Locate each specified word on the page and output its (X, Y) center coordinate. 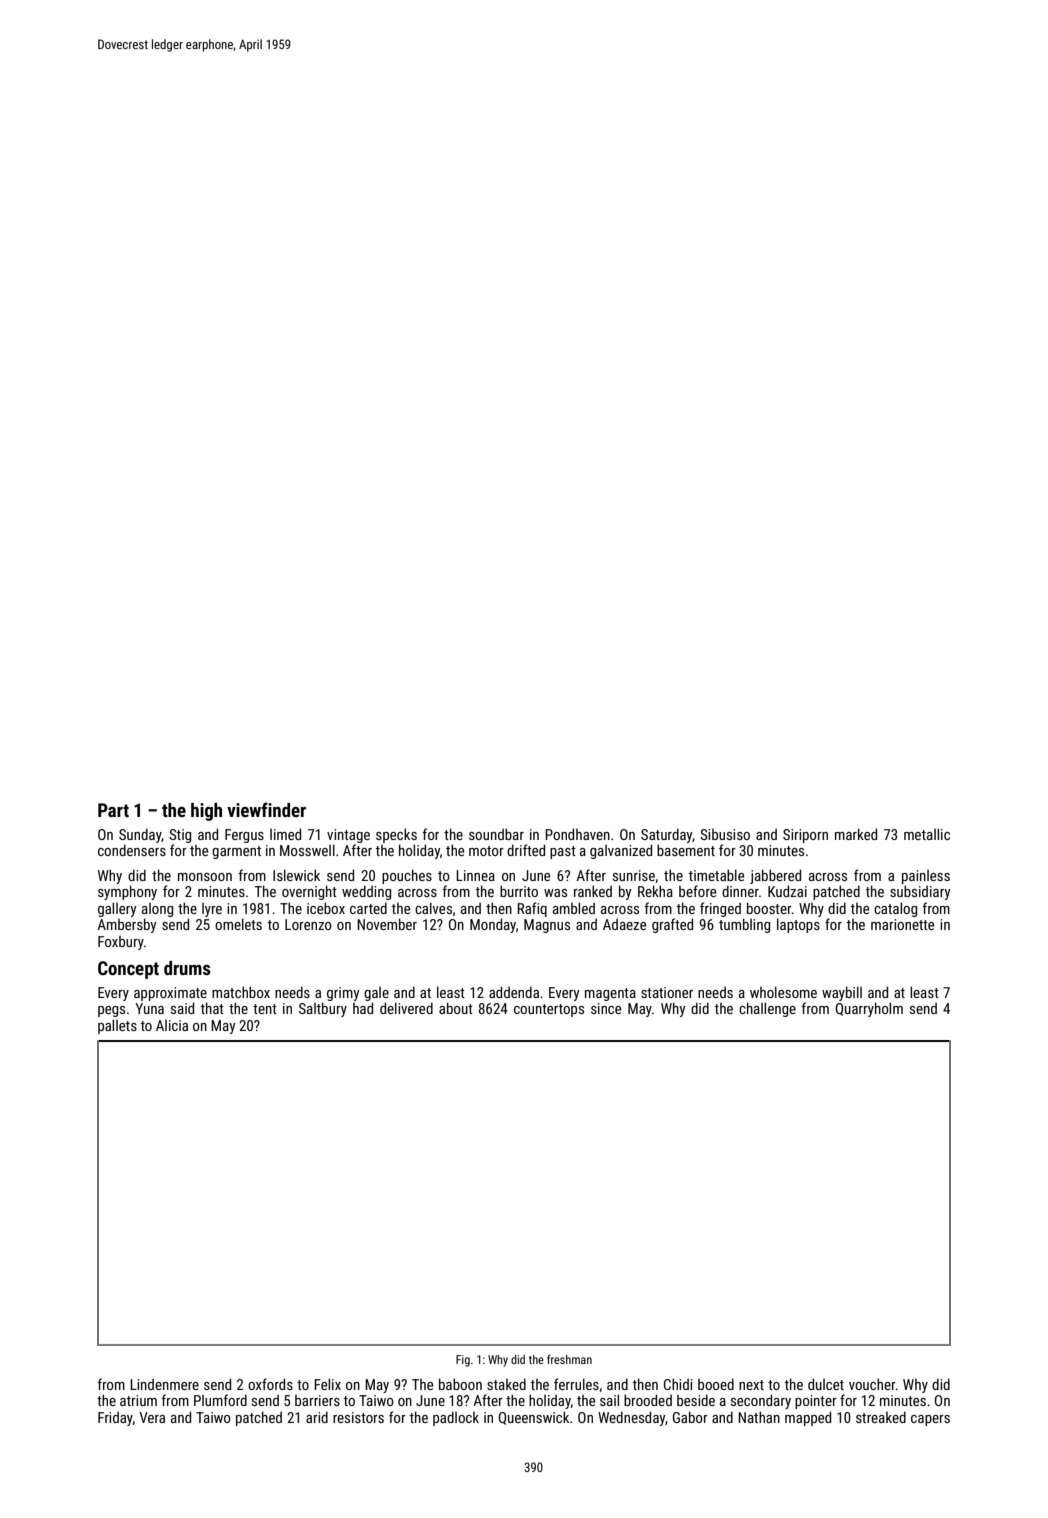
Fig (463, 1361)
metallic (927, 834)
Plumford (220, 1400)
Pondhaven (577, 834)
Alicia (172, 1025)
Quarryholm (869, 1009)
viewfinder (266, 809)
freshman (569, 1359)
